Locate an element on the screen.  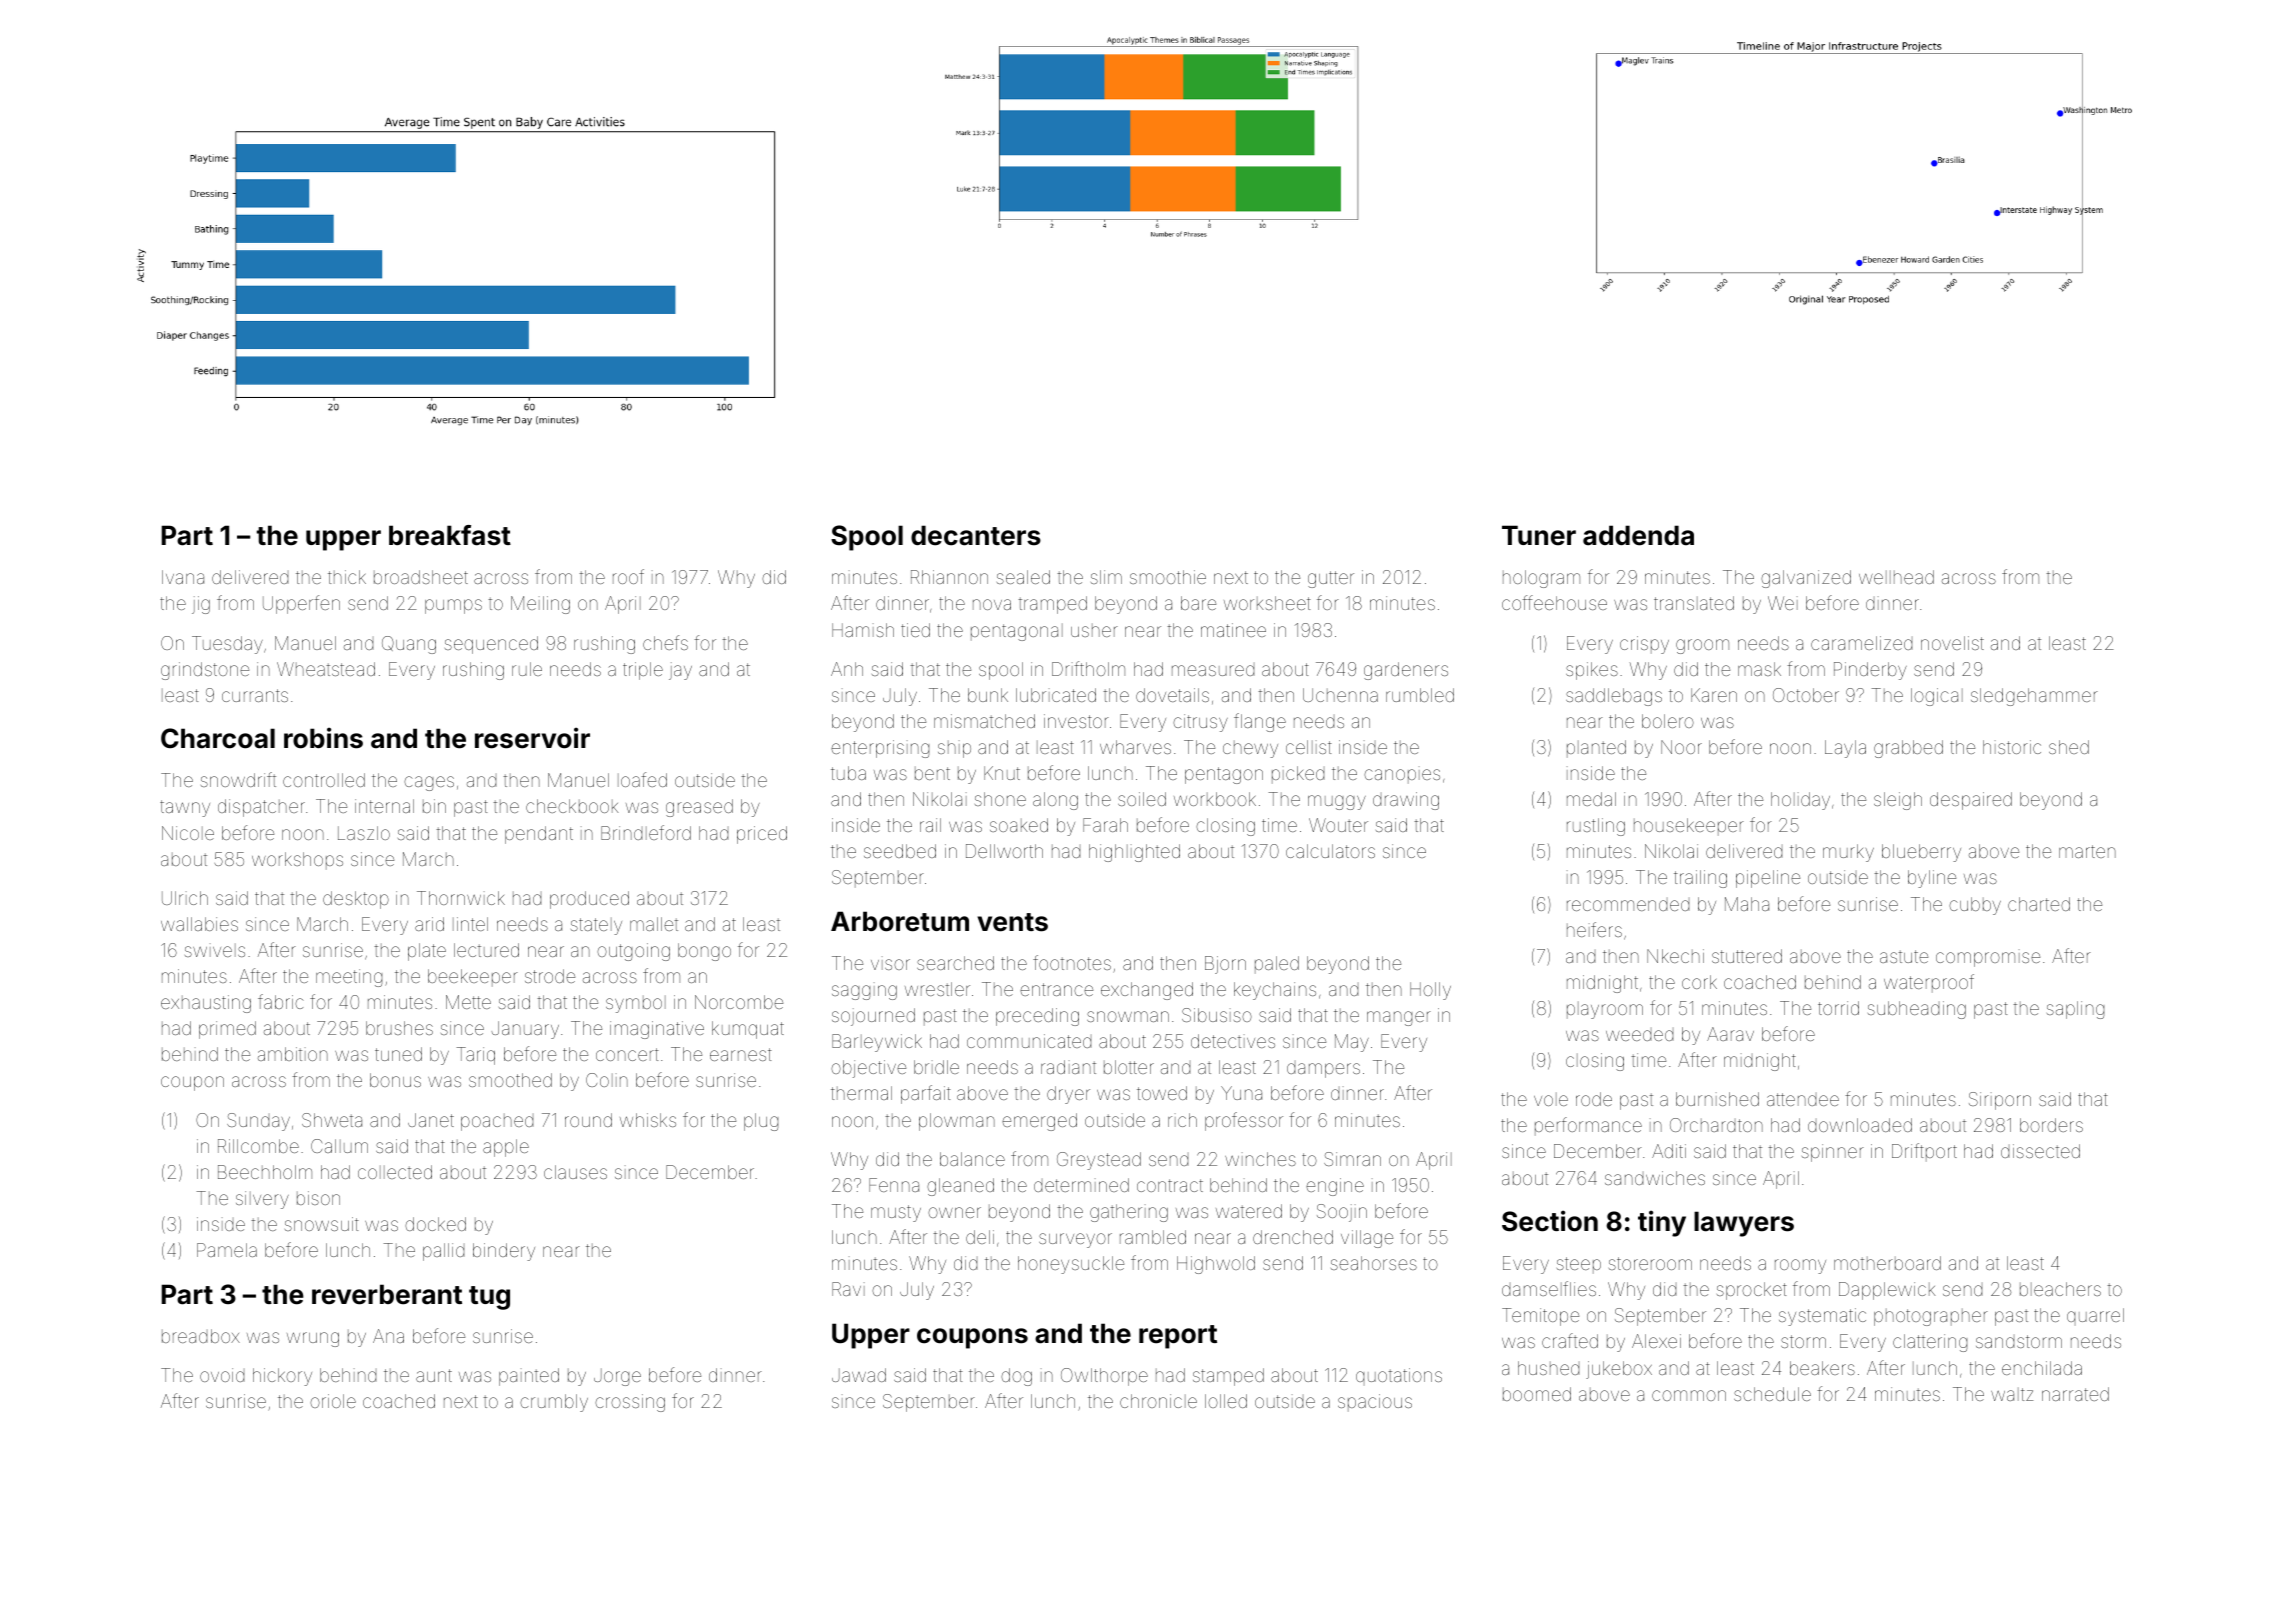
chronicle is located at coordinates (1158, 1401).
